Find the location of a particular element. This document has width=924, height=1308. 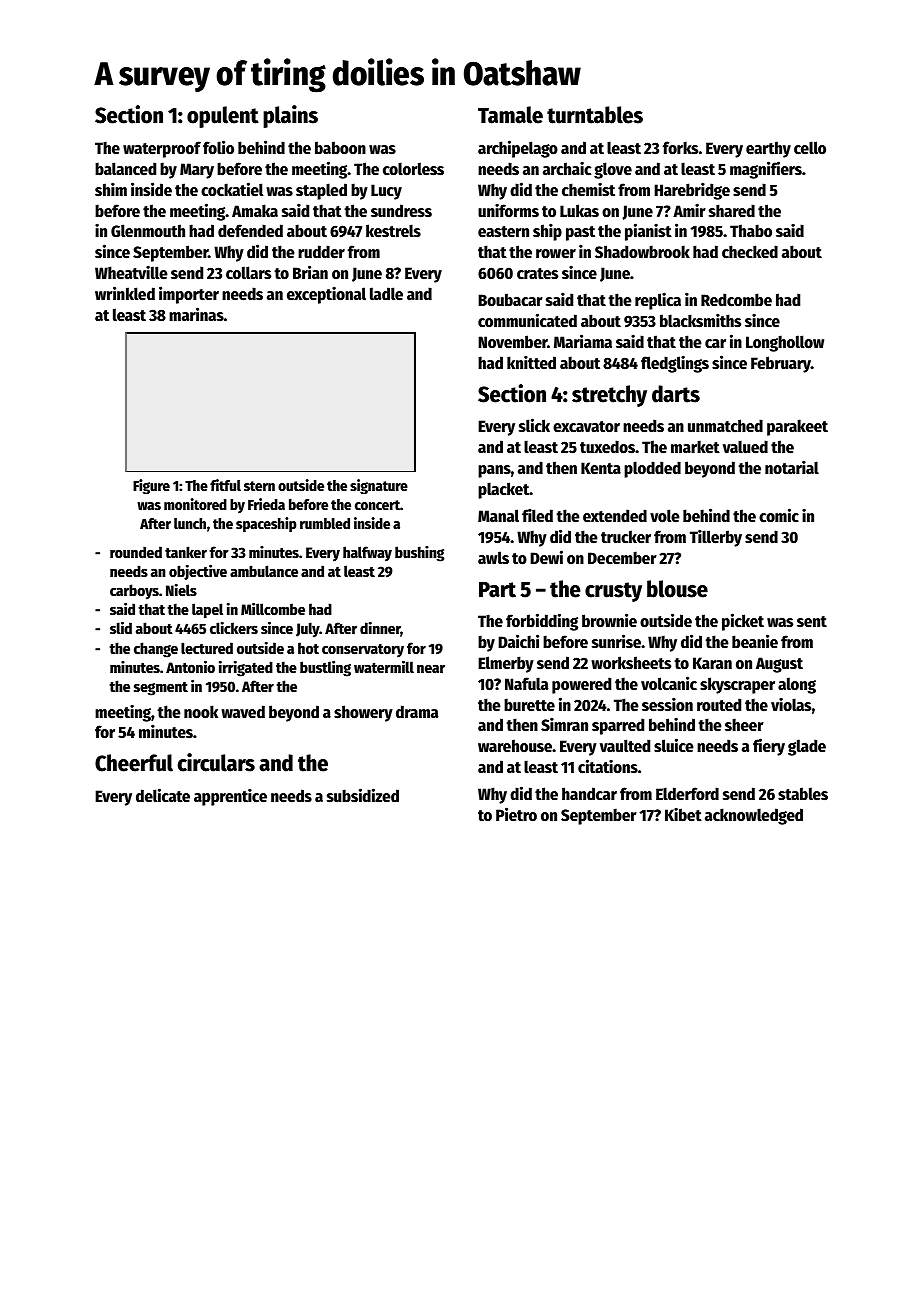

pans is located at coordinates (494, 471).
